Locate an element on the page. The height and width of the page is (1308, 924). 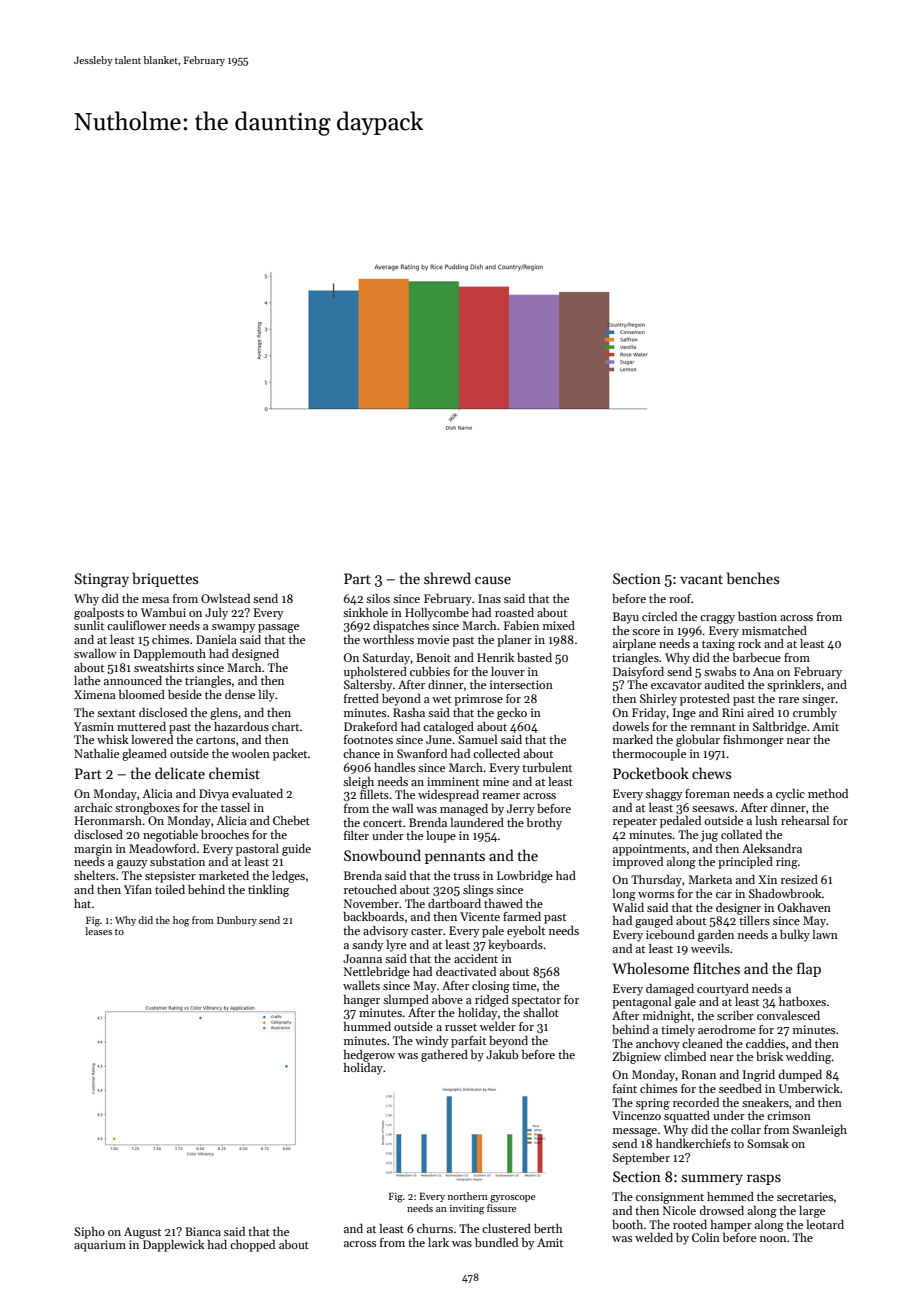
marked is located at coordinates (633, 739).
